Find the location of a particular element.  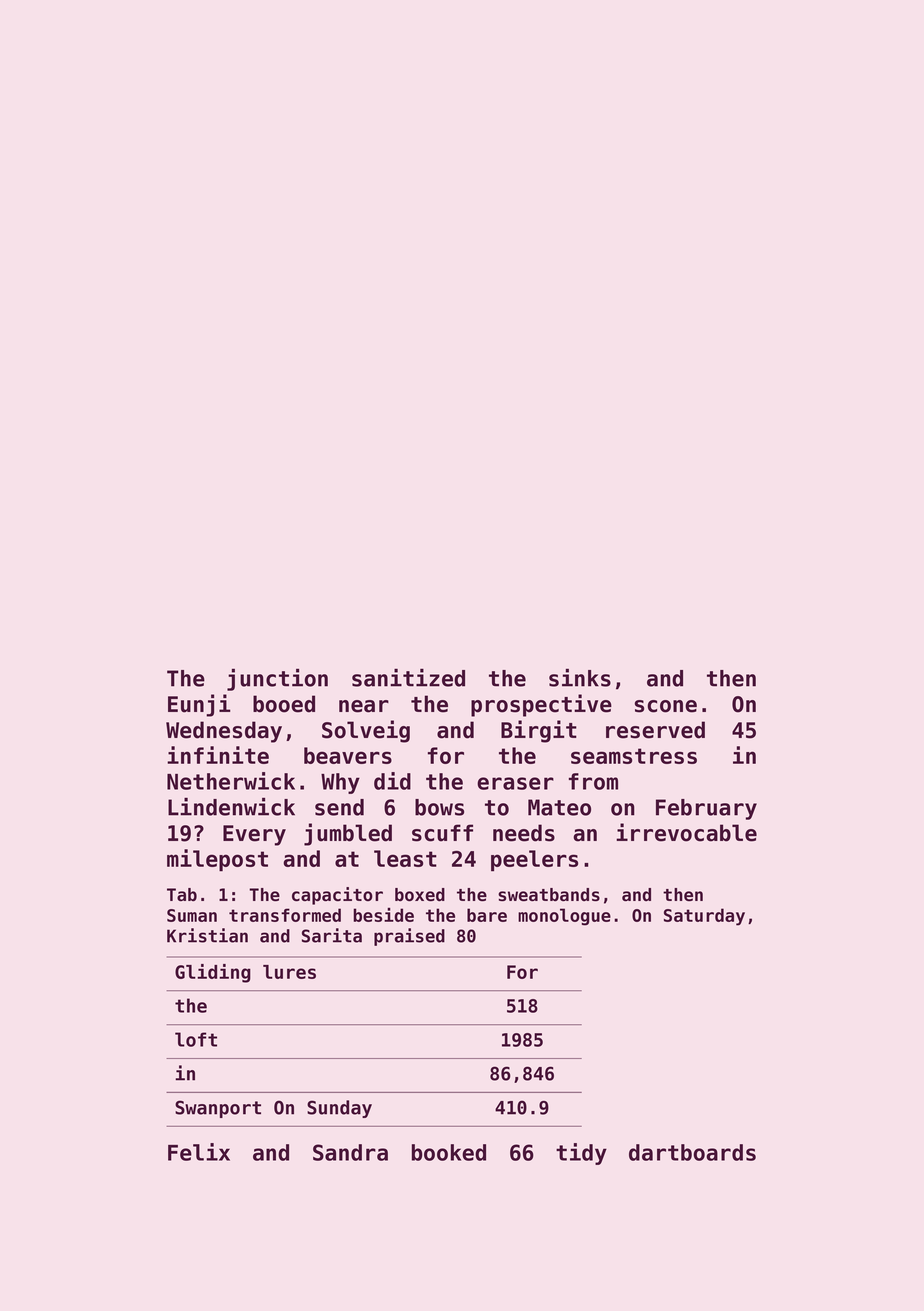

Sandra is located at coordinates (350, 1152).
